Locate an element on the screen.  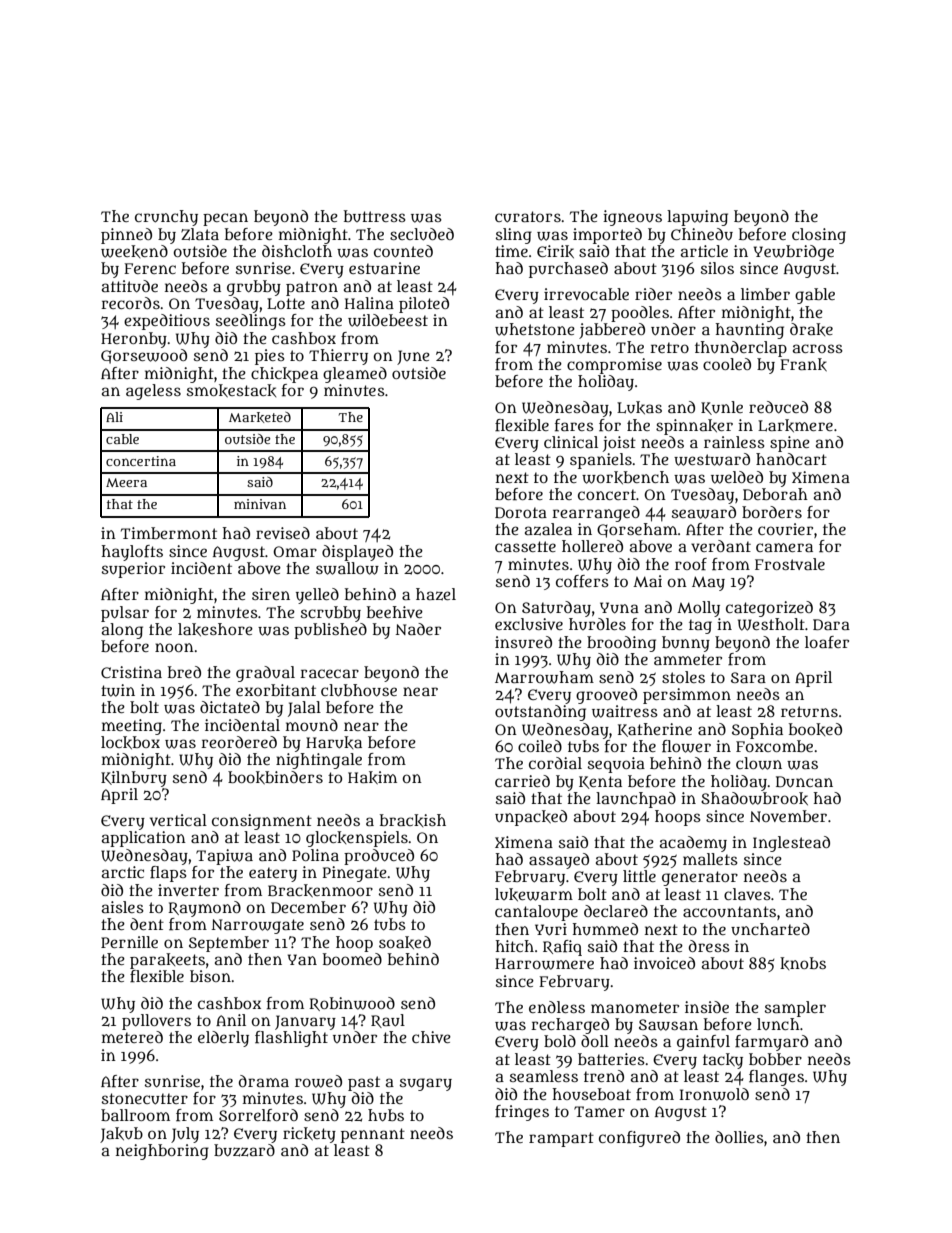
haylofts is located at coordinates (132, 553).
